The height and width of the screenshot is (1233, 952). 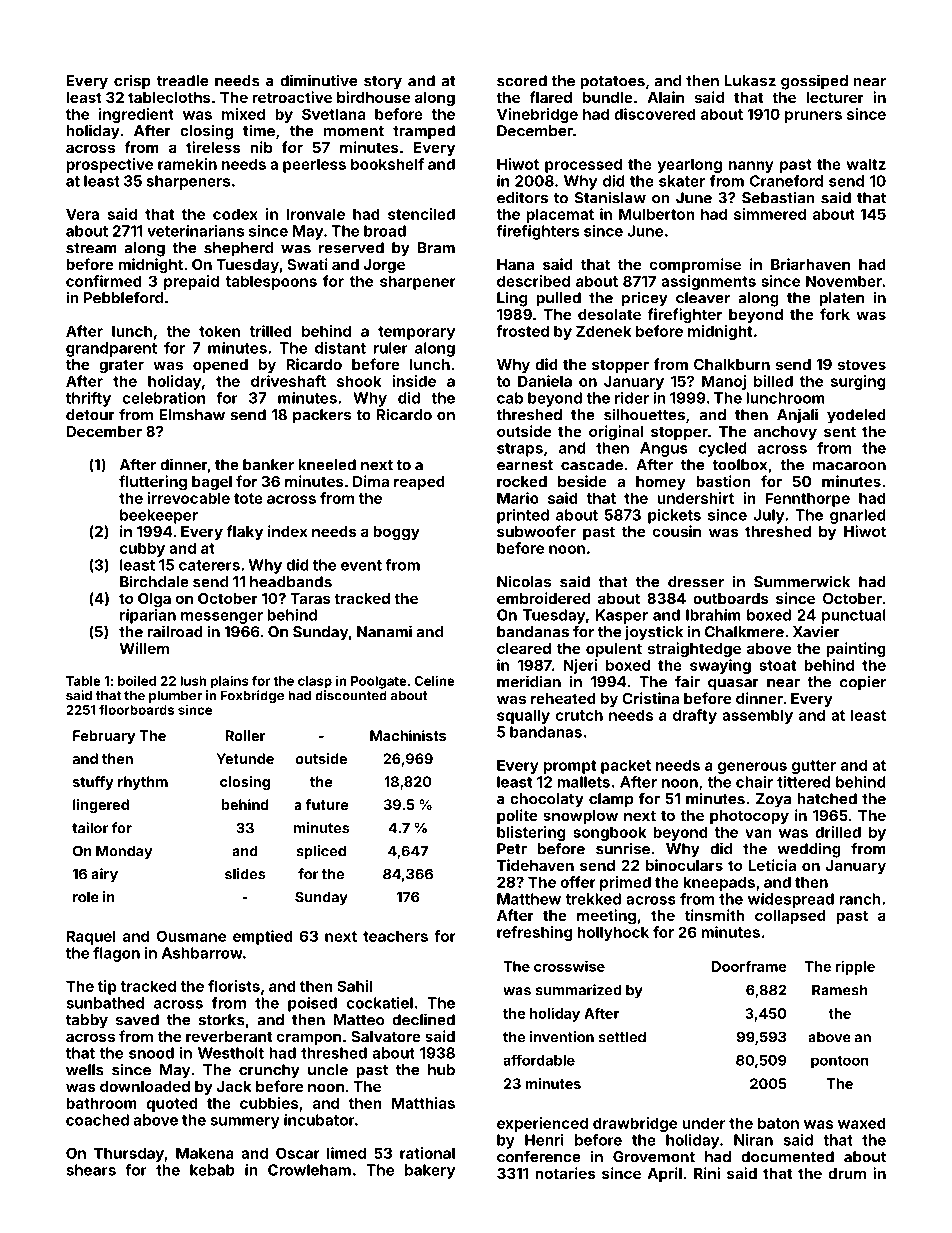 I want to click on treadle, so click(x=182, y=81).
